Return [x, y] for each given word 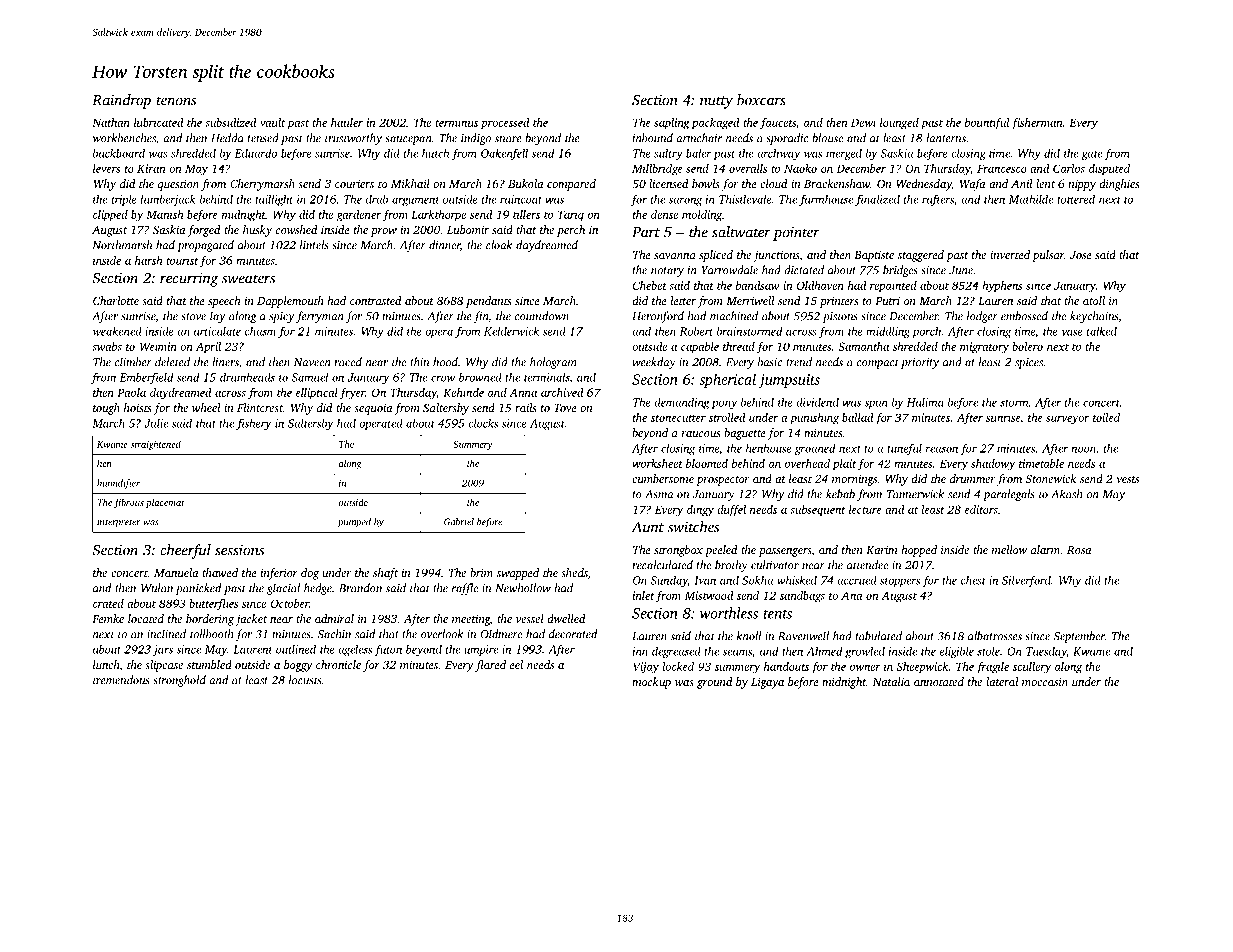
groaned [815, 449]
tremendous [121, 680]
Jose [1081, 255]
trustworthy [353, 139]
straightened [156, 445]
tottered [1076, 199]
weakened [117, 331]
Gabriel [459, 522]
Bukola [525, 183]
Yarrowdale [729, 270]
